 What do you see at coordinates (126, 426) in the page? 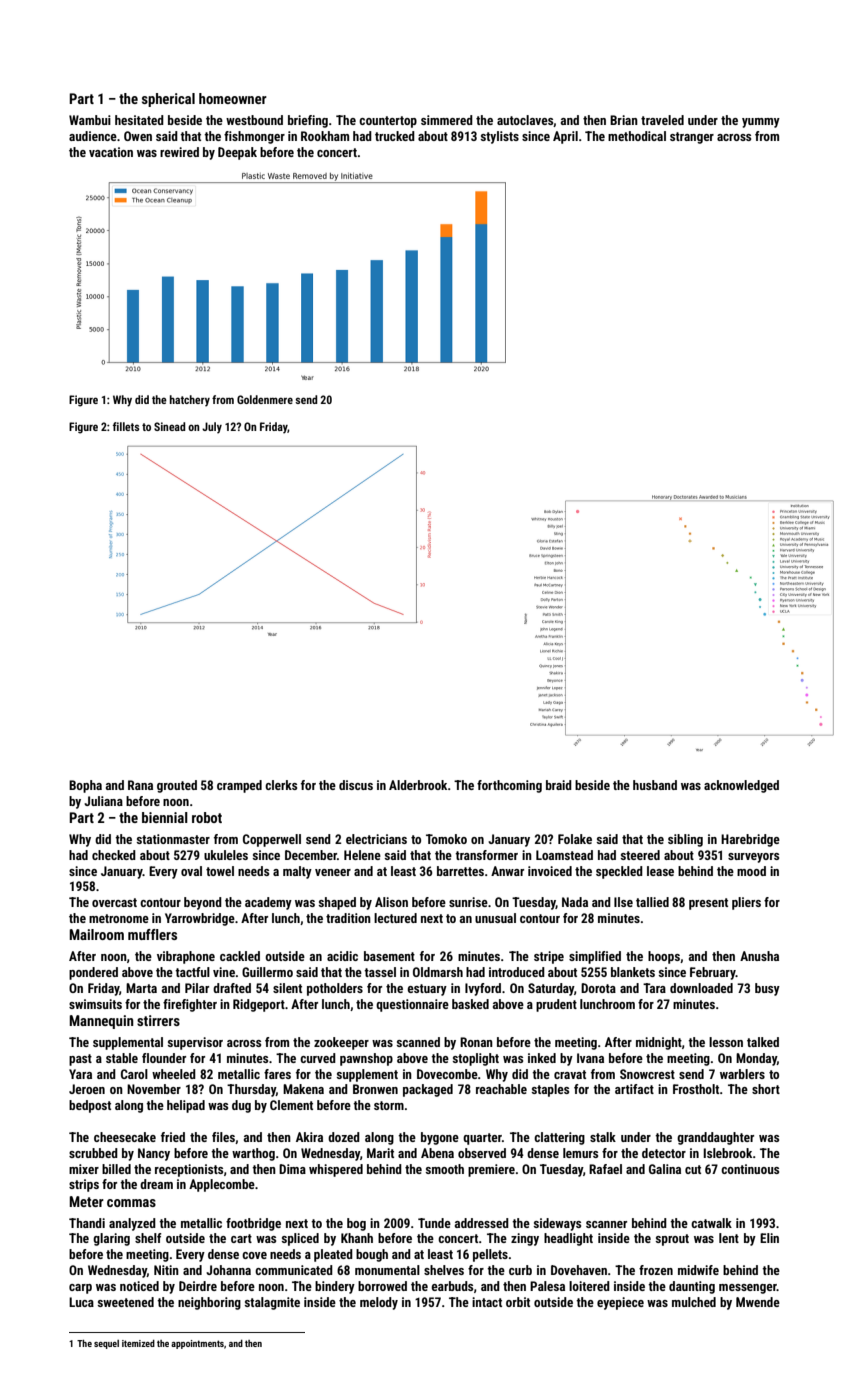
I see `fillets` at bounding box center [126, 426].
